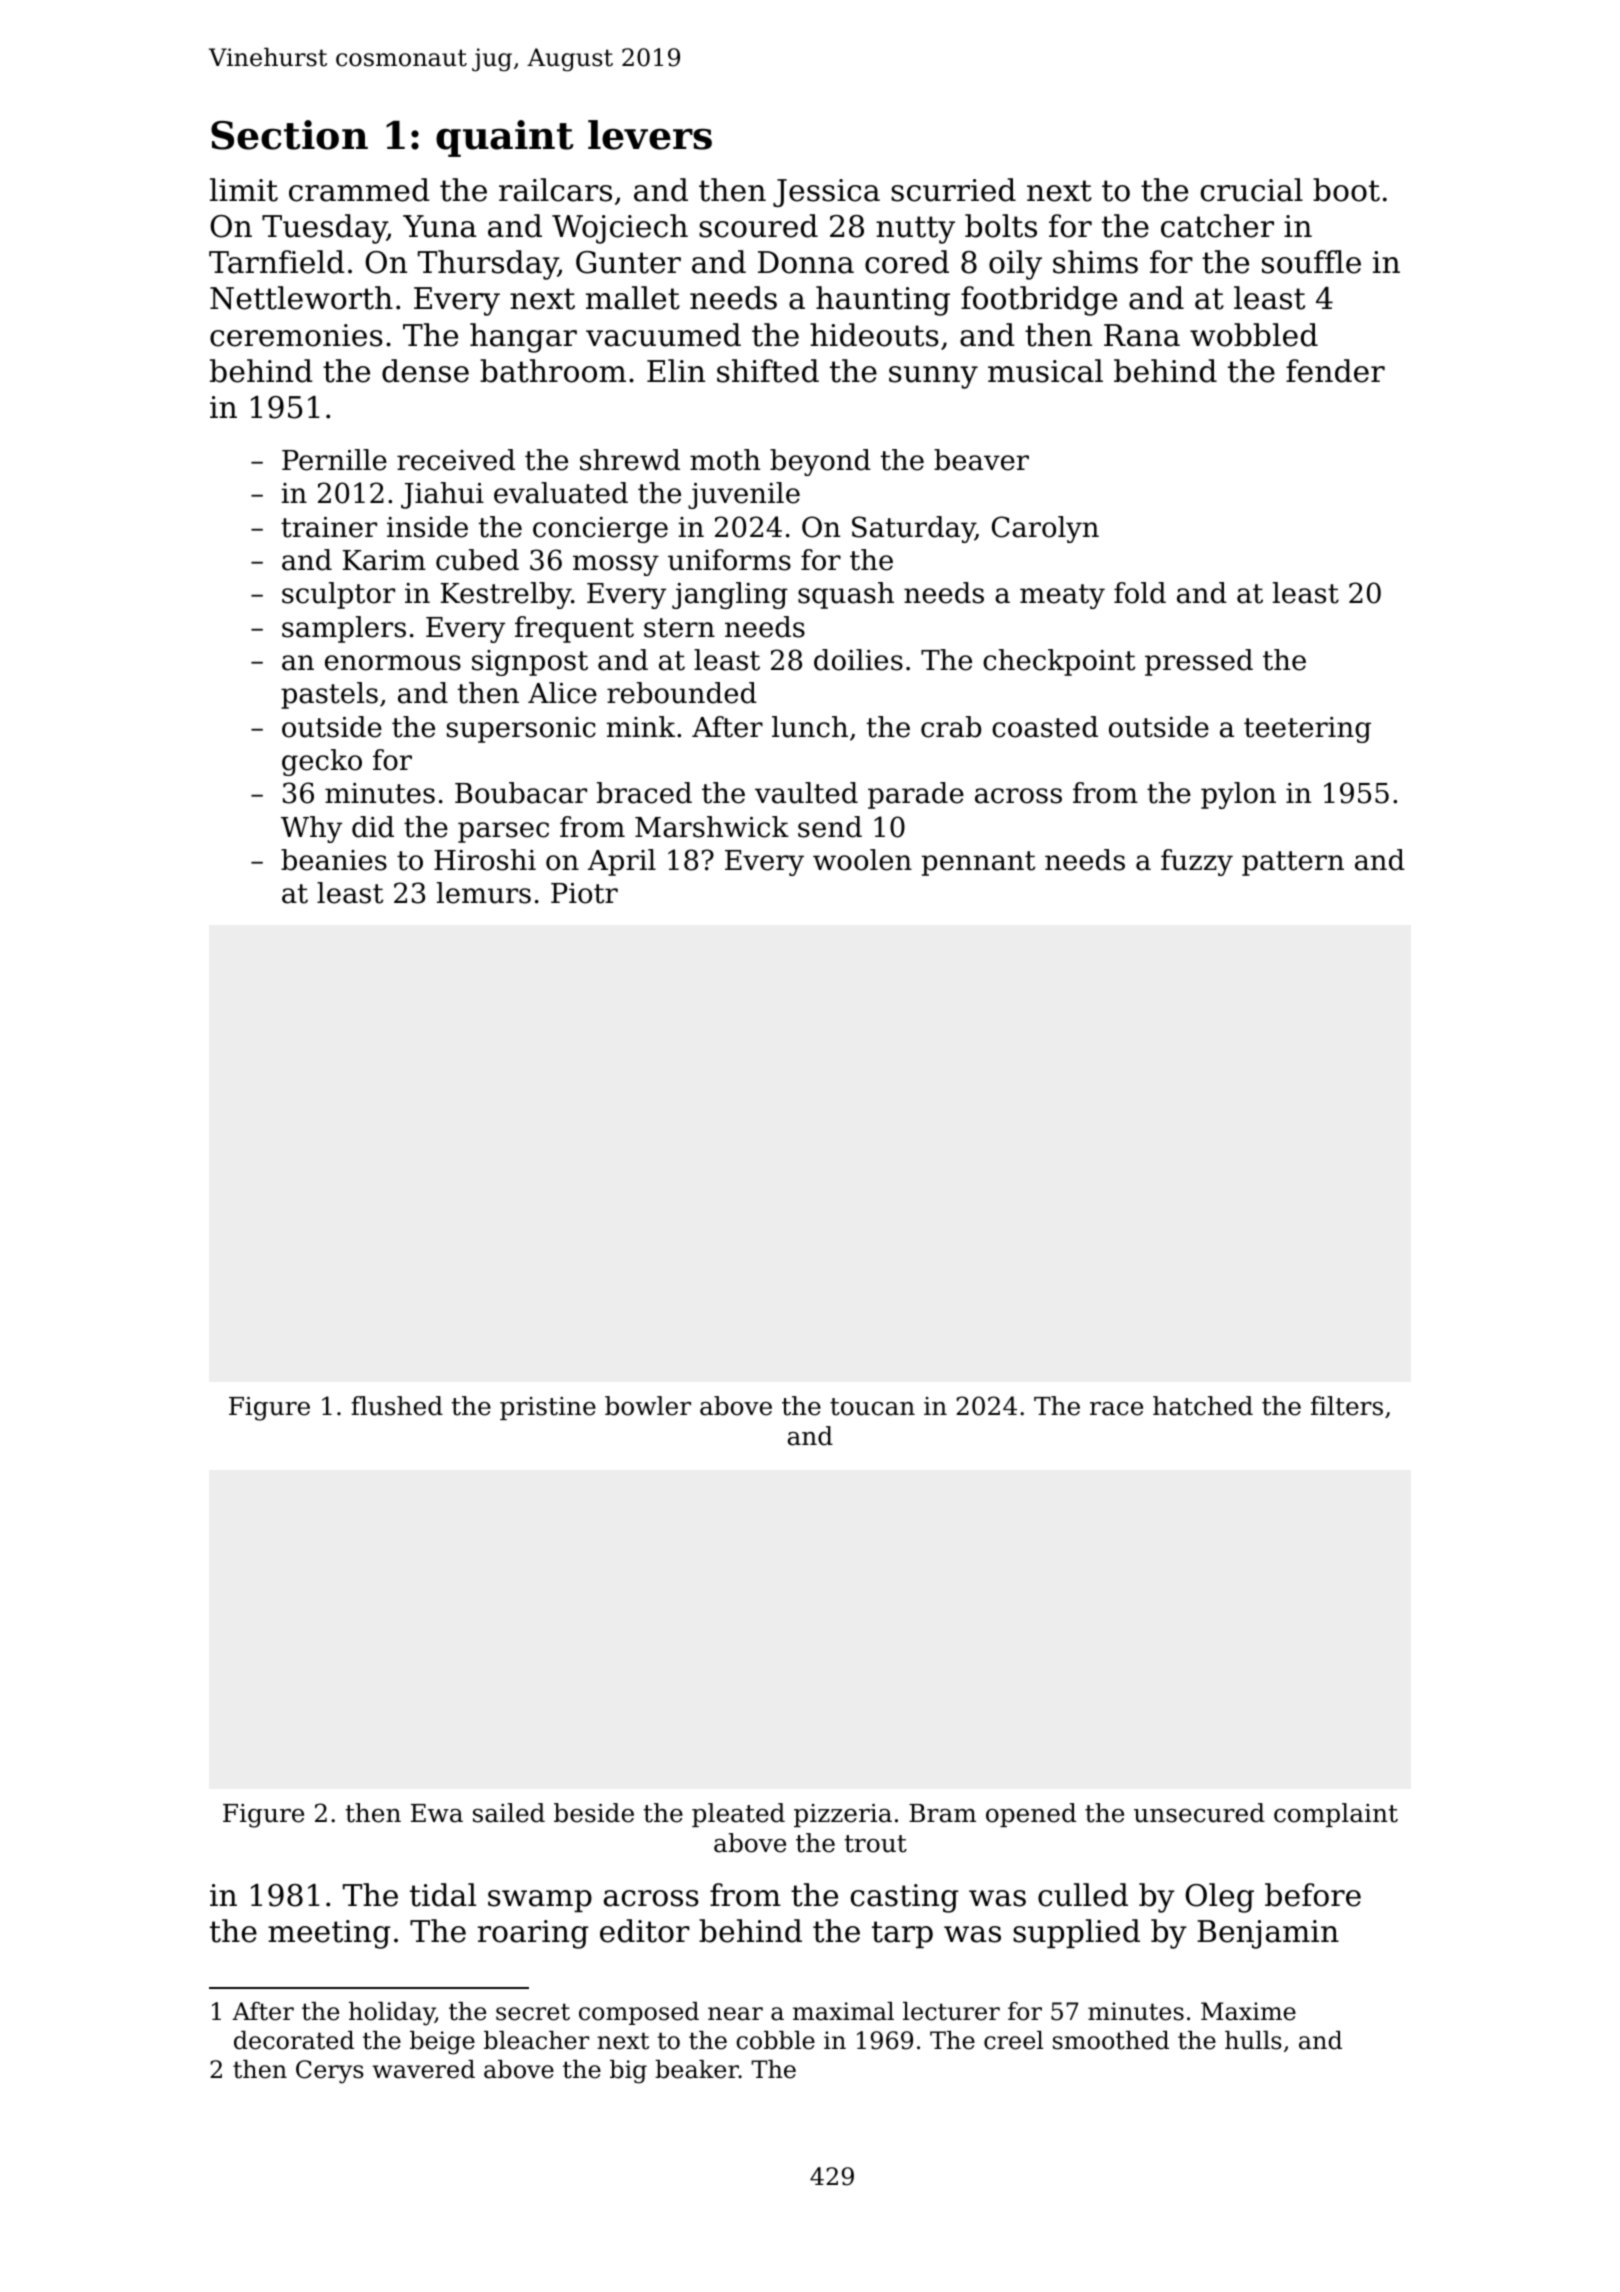 The image size is (1620, 2292). What do you see at coordinates (628, 262) in the image?
I see `Gunter` at bounding box center [628, 262].
